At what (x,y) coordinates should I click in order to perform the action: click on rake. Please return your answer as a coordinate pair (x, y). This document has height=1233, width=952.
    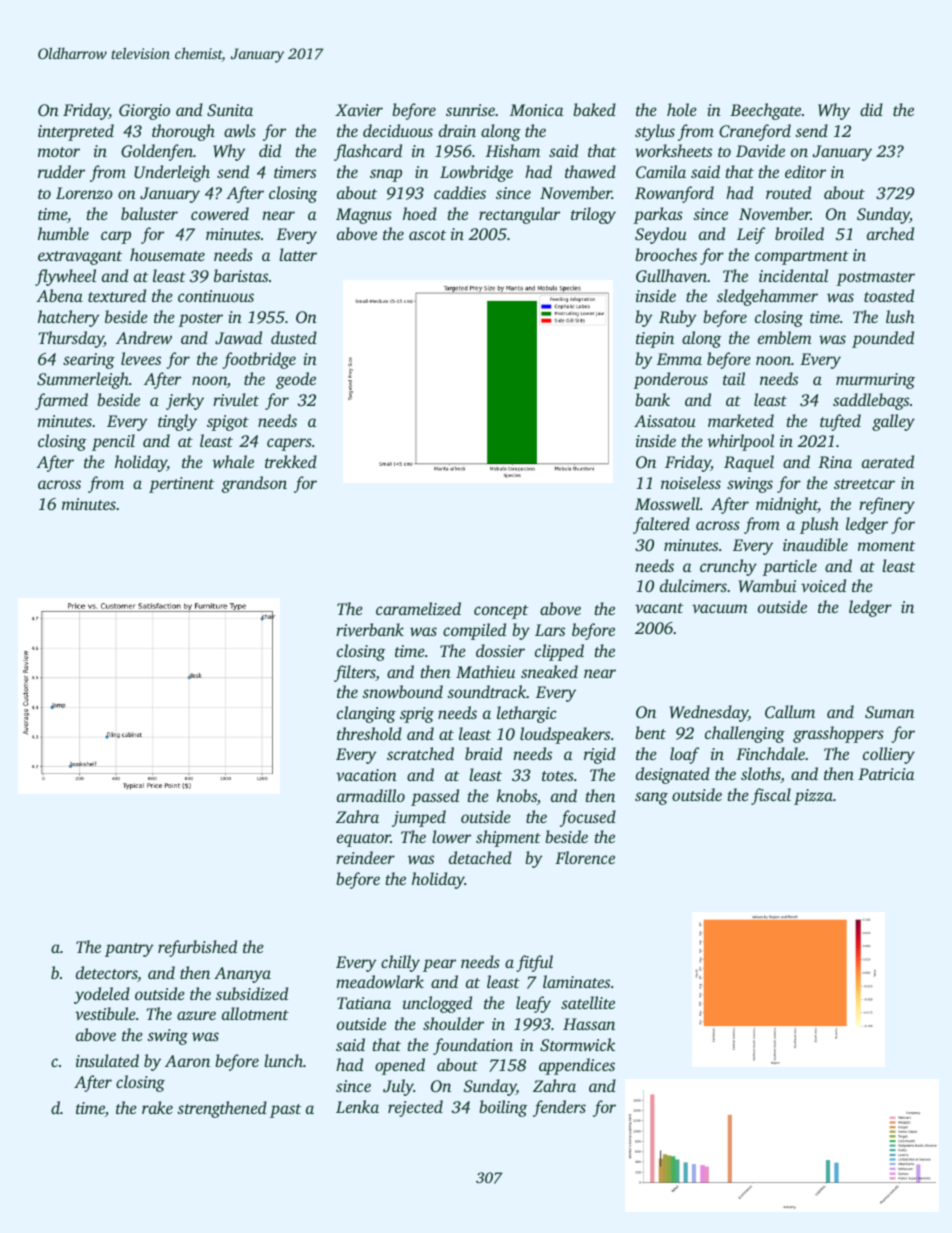
    Looking at the image, I should click on (157, 1107).
